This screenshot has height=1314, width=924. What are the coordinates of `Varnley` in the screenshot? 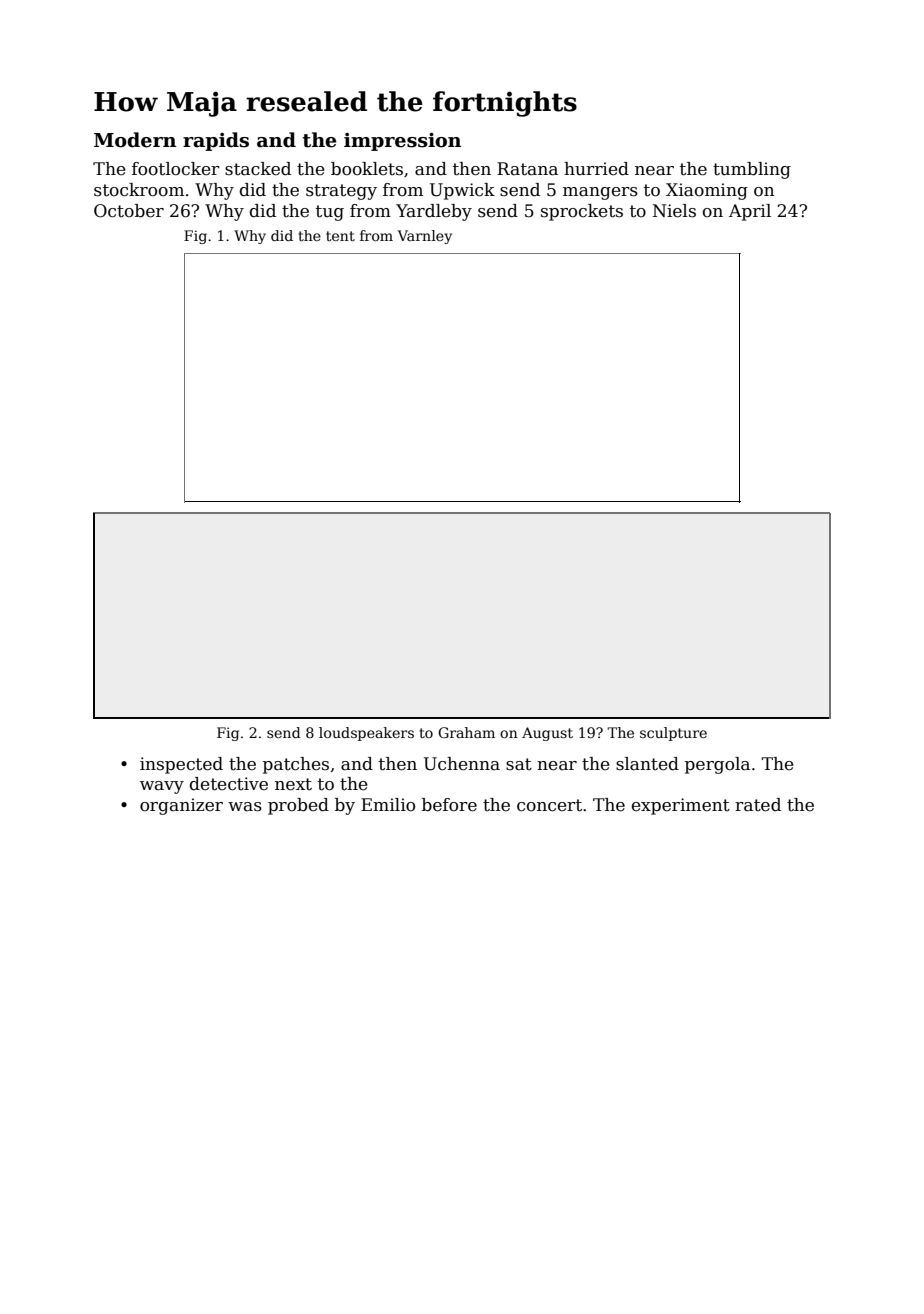 It's located at (425, 237).
